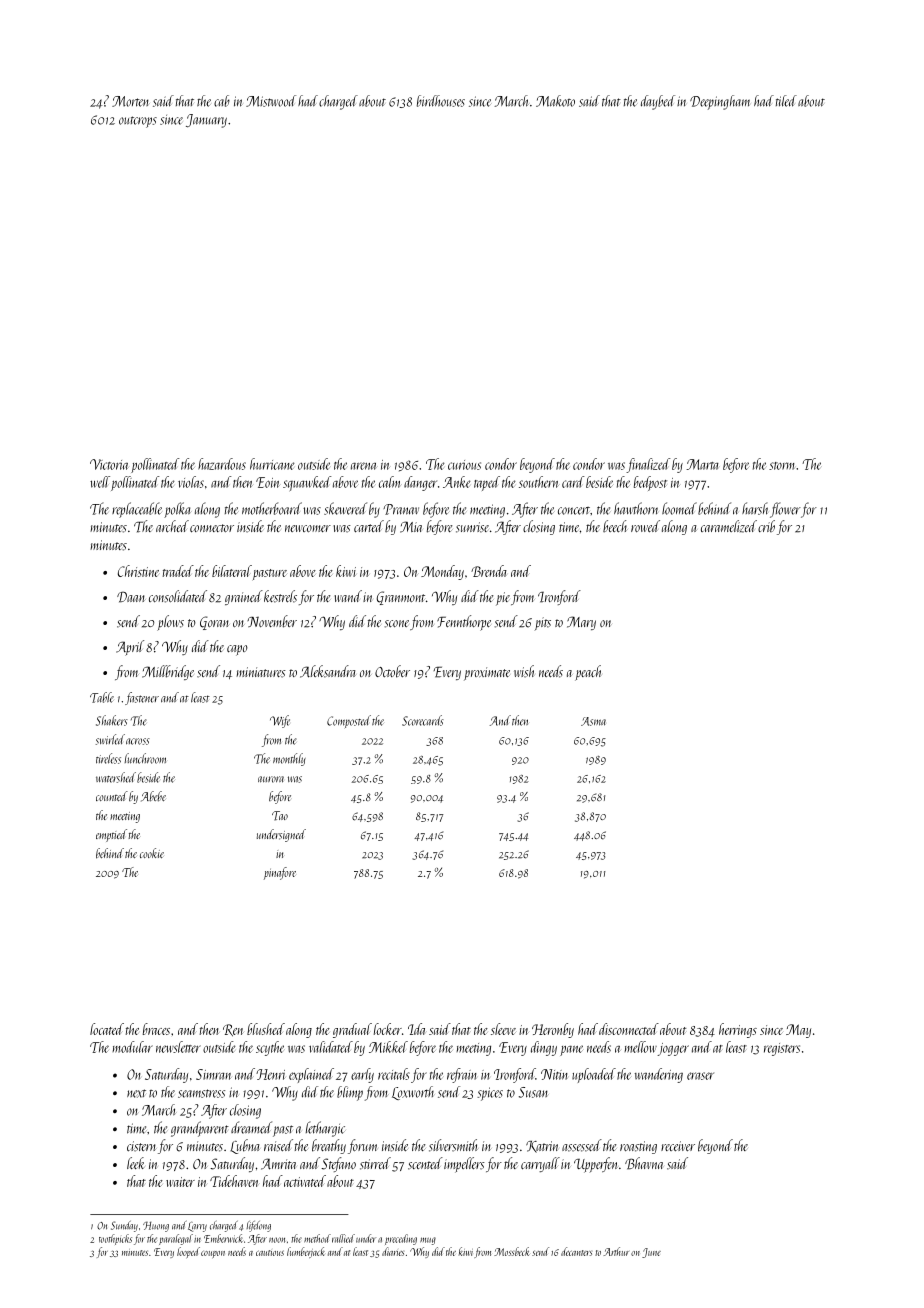 The height and width of the screenshot is (1308, 924). I want to click on arena, so click(364, 466).
